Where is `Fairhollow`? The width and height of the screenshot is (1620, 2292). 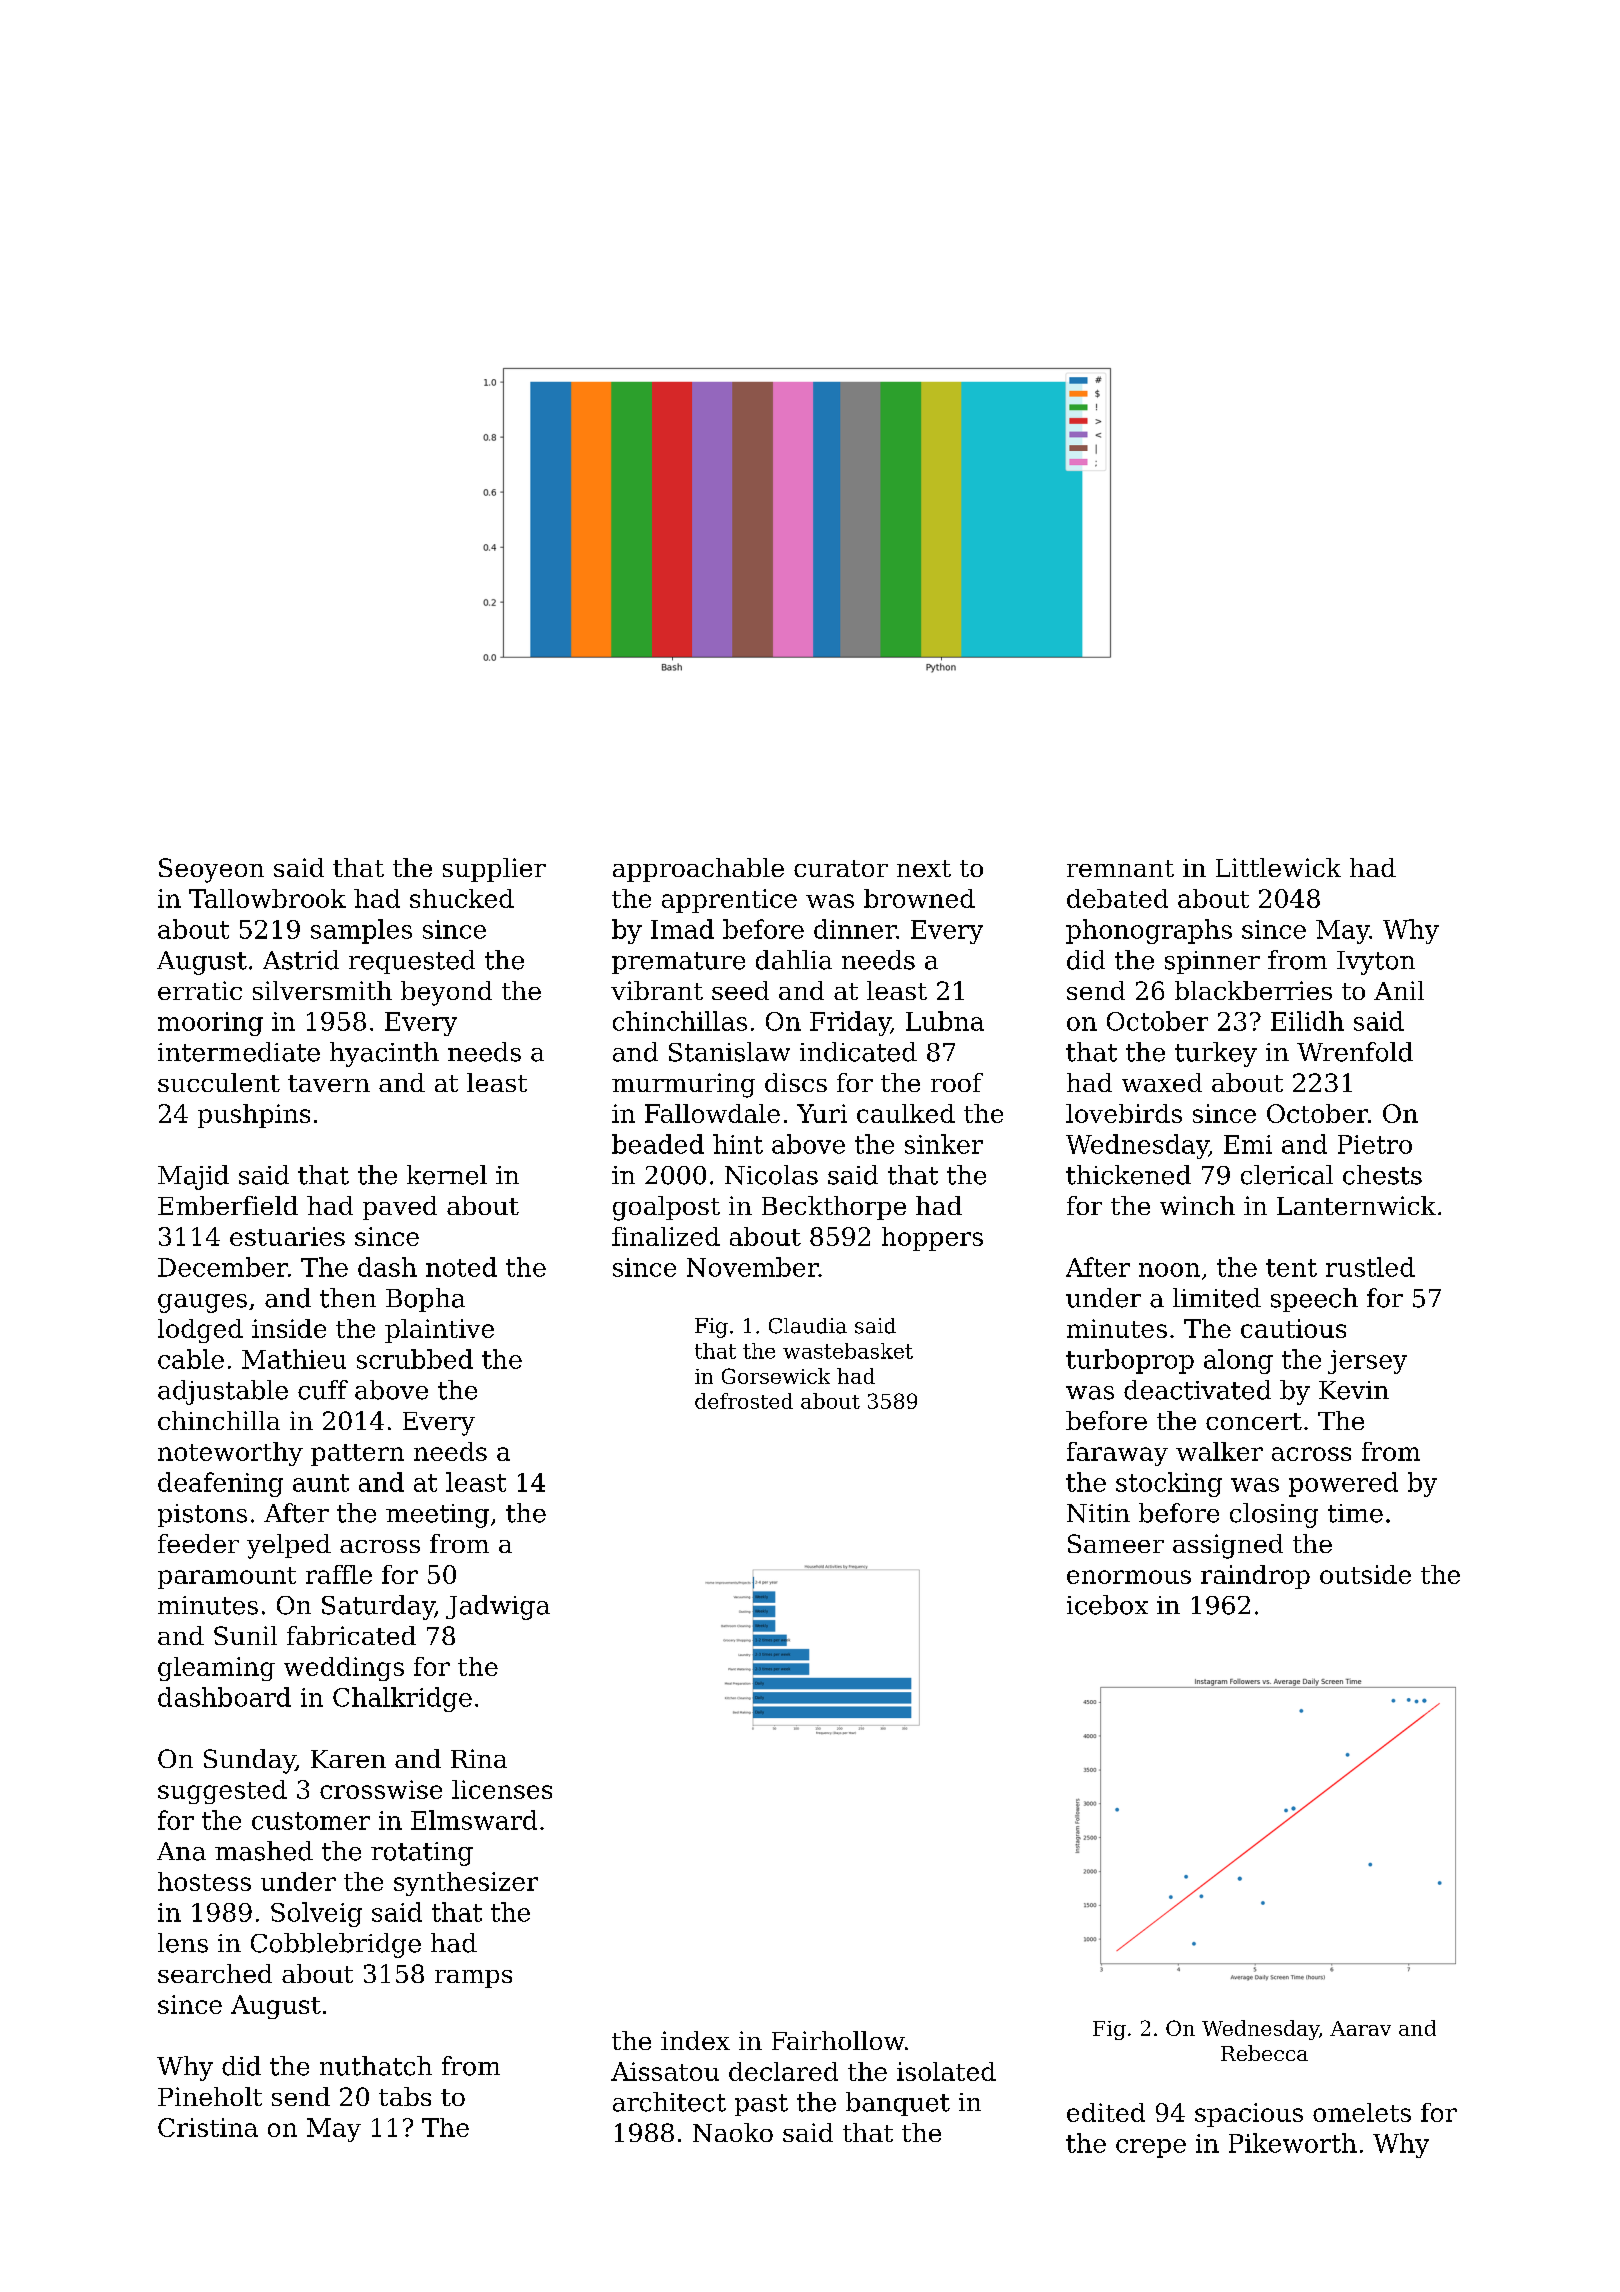 Fairhollow is located at coordinates (838, 2040).
